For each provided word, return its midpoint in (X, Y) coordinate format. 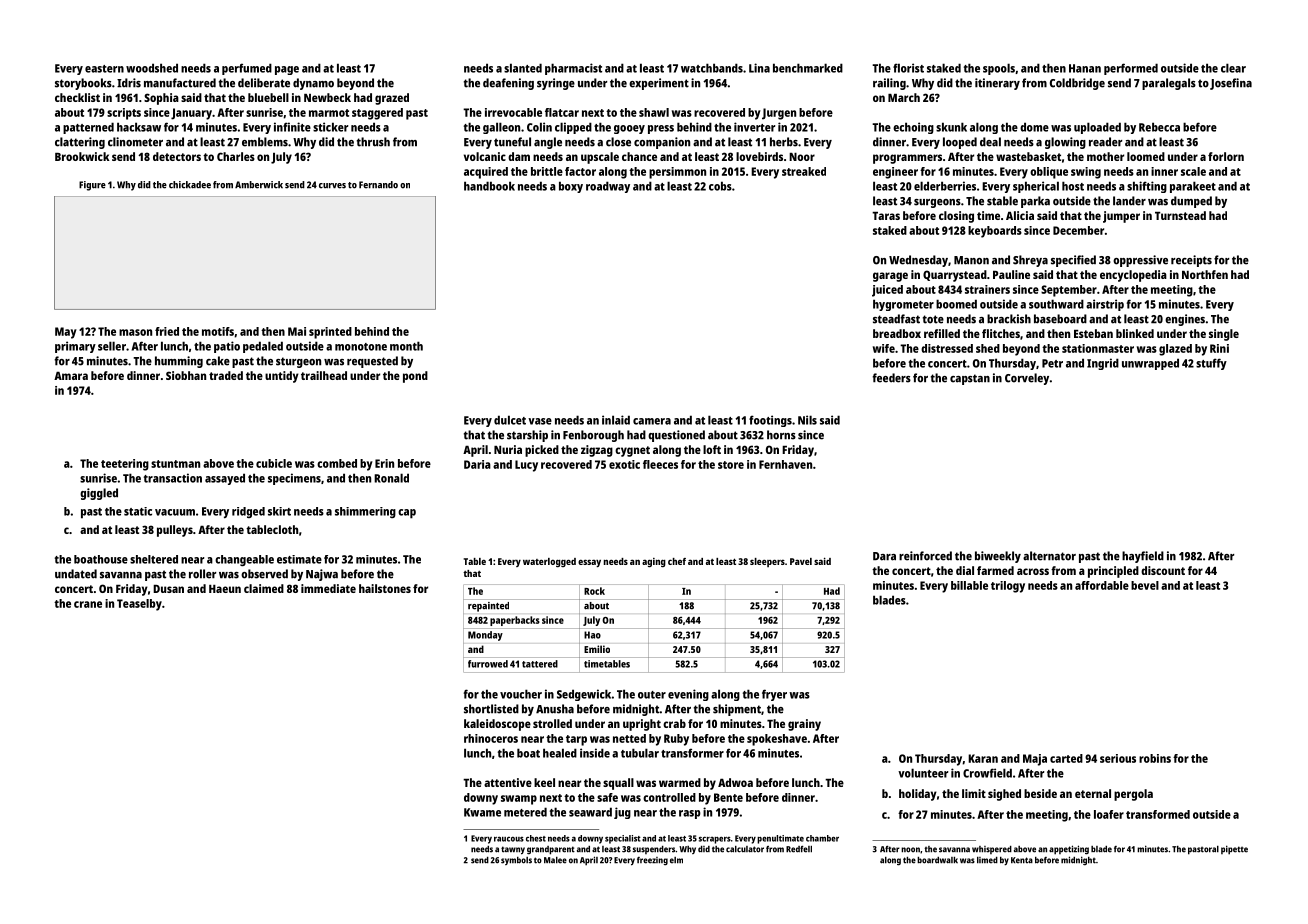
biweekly (998, 557)
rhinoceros (491, 738)
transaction (173, 478)
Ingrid (1103, 364)
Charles (236, 156)
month (406, 346)
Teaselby (139, 605)
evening (688, 695)
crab (674, 723)
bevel (1145, 585)
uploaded (1097, 128)
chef (677, 561)
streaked (804, 171)
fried (167, 331)
